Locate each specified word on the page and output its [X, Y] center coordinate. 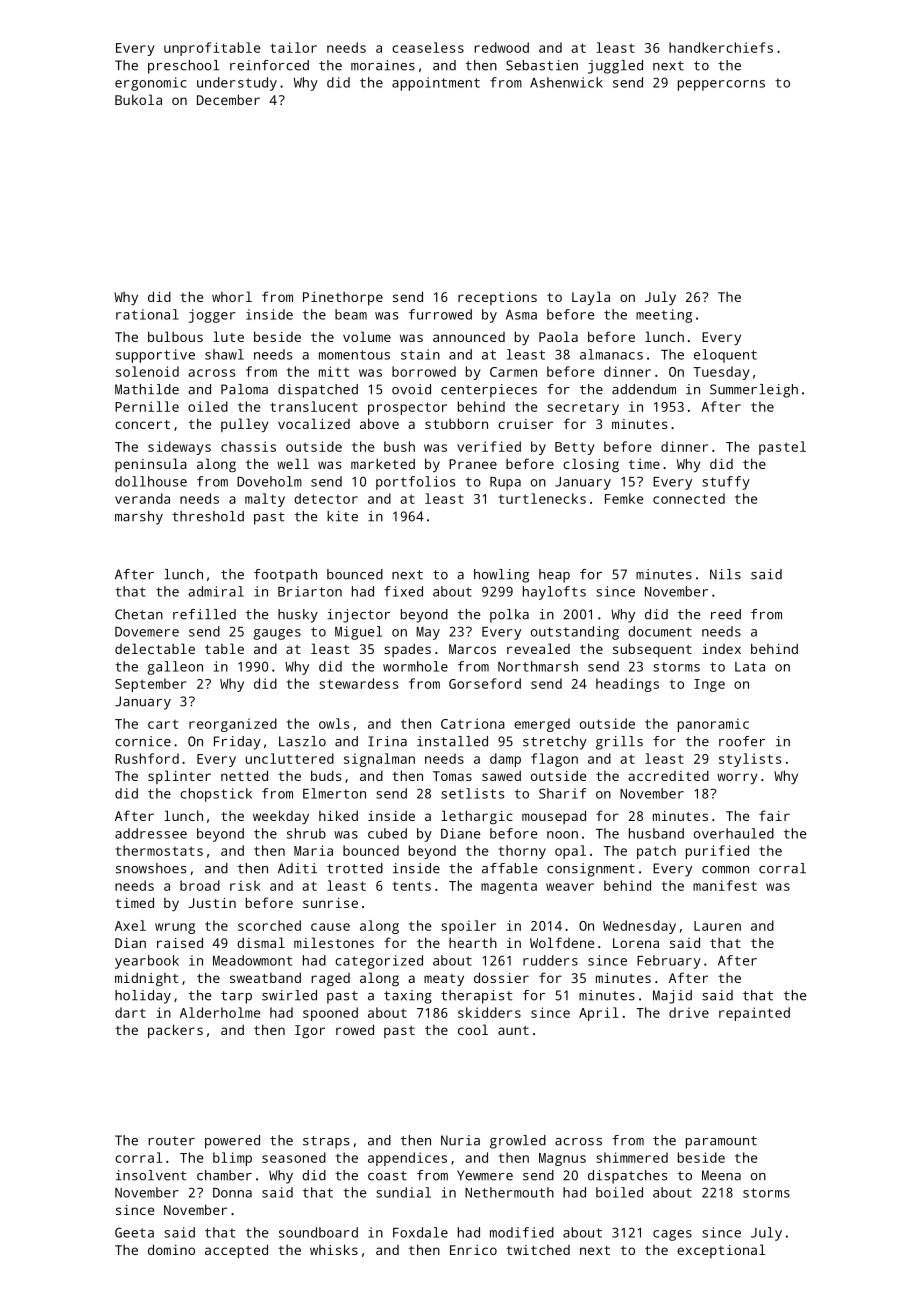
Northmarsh [538, 666]
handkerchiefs [721, 47]
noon [562, 835]
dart [130, 1012]
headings [627, 685]
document [660, 631]
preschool [183, 67]
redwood [501, 47]
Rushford [147, 758]
